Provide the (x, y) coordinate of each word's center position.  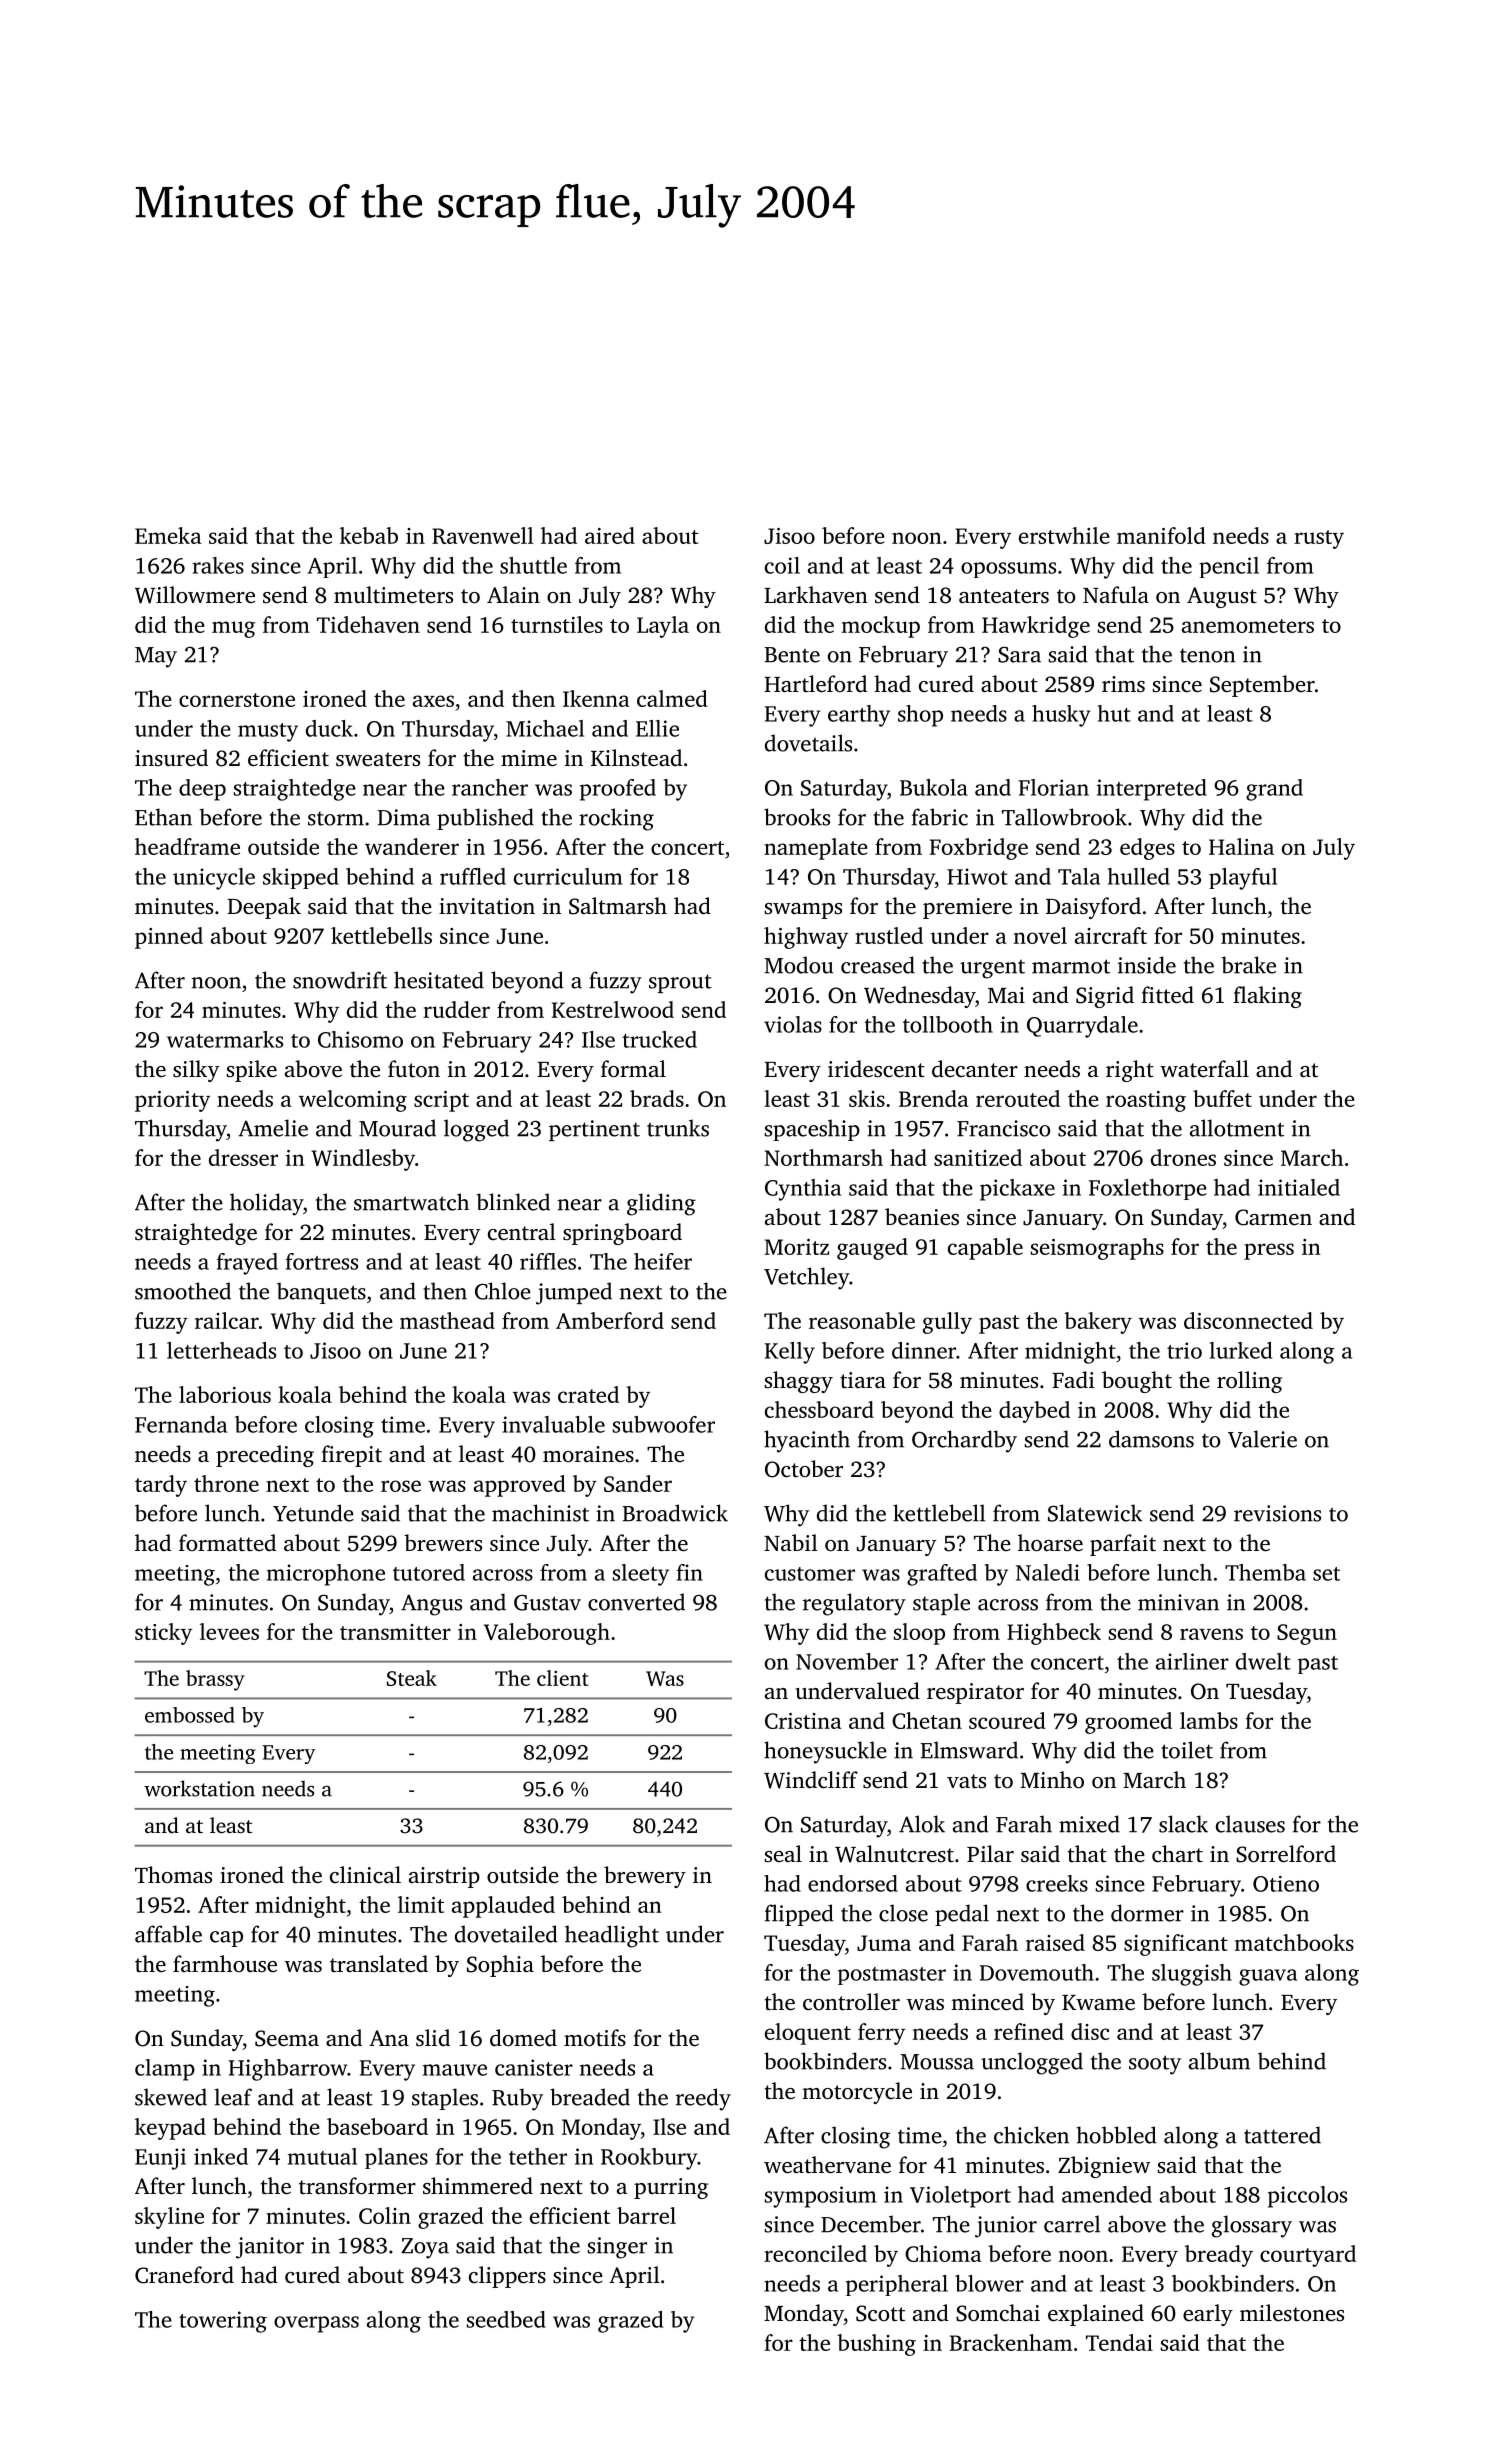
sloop (919, 1634)
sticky (163, 1634)
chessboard (819, 1409)
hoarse (1050, 1543)
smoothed (183, 1291)
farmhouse (225, 1963)
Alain (513, 594)
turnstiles (557, 624)
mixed (1089, 1824)
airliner (1192, 1661)
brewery (645, 1877)
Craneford (184, 2275)
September (1262, 686)
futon (414, 1069)
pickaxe (1017, 1190)
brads (657, 1098)
